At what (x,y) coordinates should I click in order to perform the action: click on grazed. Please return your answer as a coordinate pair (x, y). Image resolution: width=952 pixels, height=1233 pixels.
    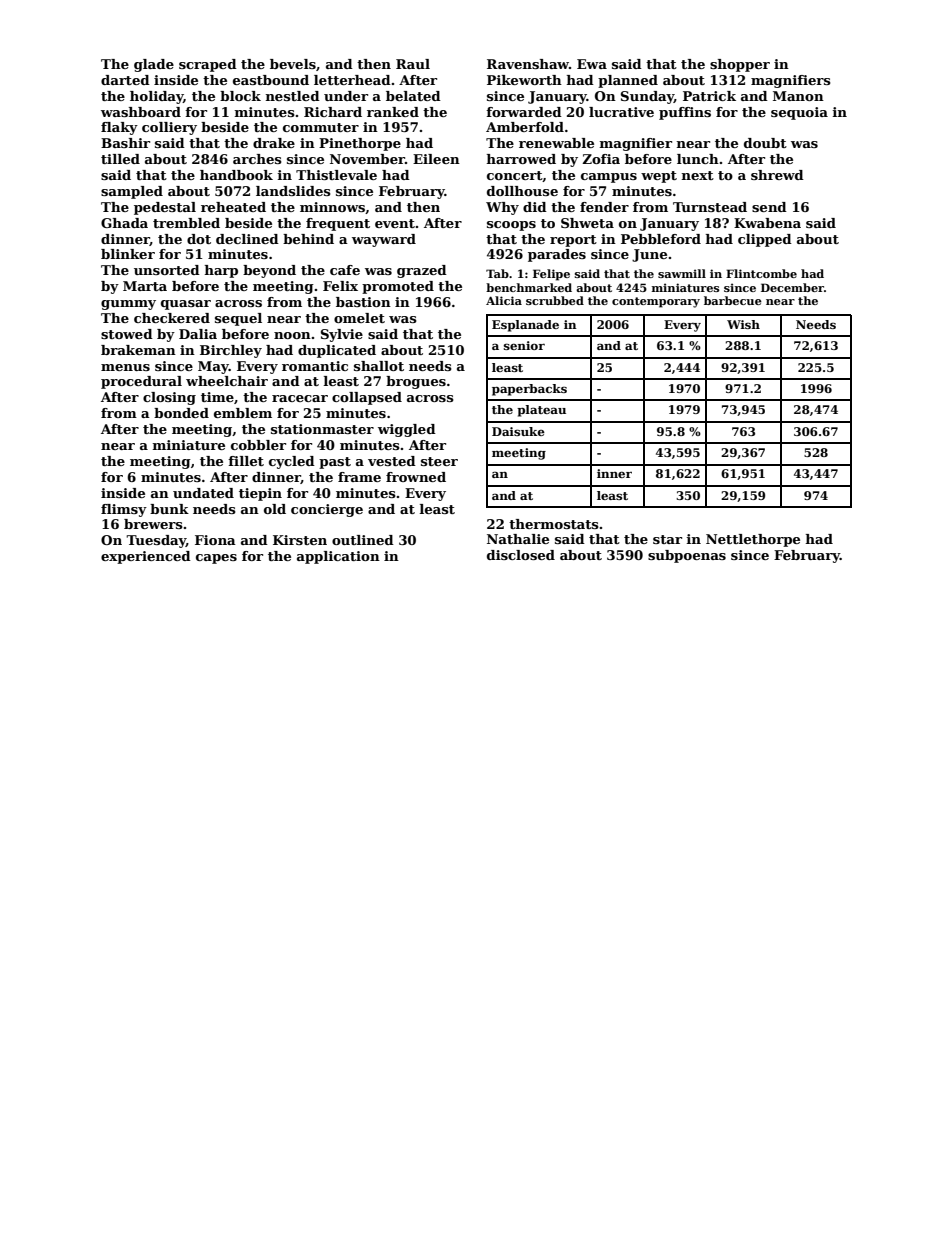
    Looking at the image, I should click on (422, 271).
